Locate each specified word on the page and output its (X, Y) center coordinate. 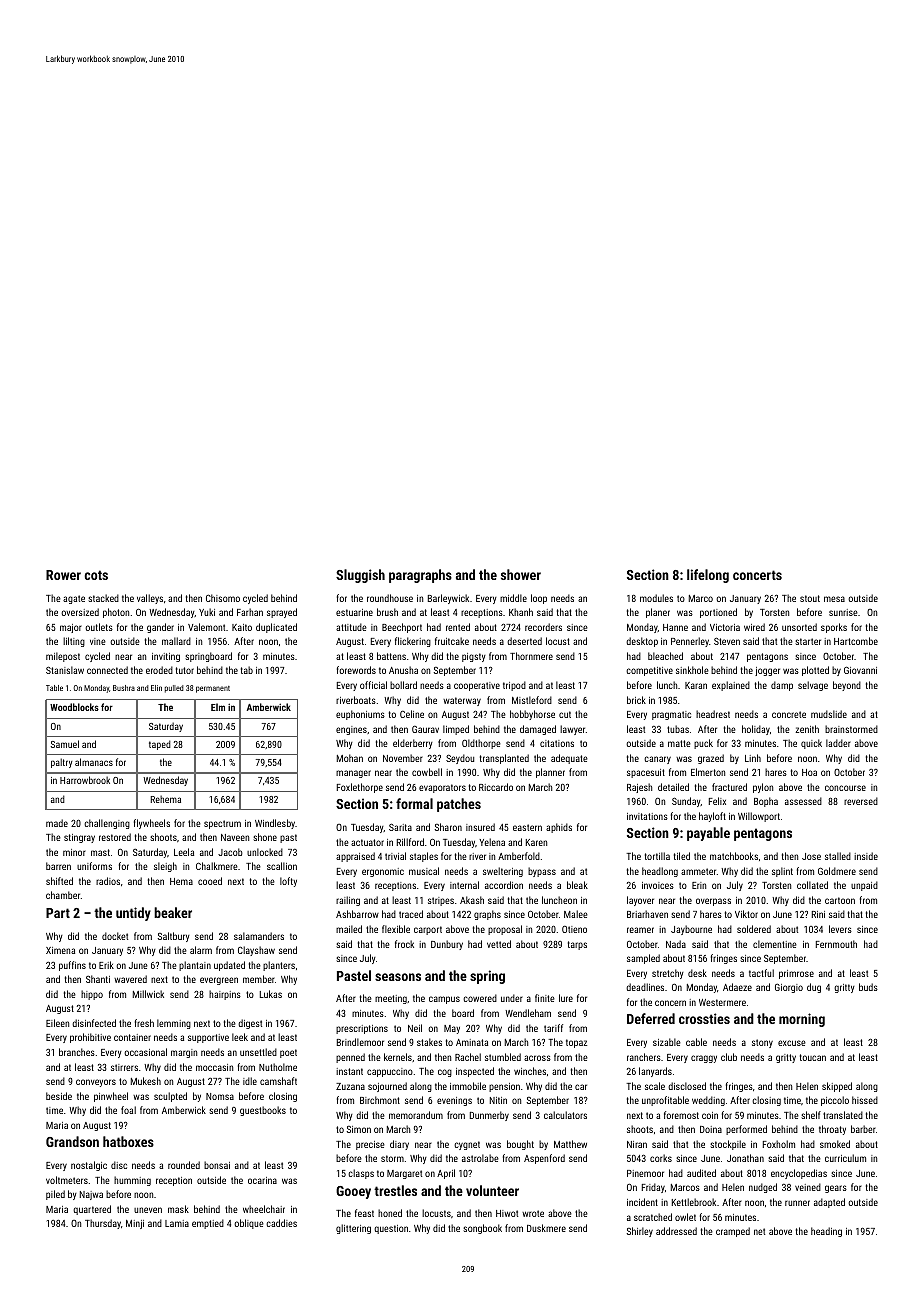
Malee (576, 914)
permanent (213, 689)
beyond (847, 686)
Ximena (60, 950)
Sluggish (360, 576)
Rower (63, 575)
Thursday (103, 1224)
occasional (145, 1052)
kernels (398, 1057)
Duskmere (546, 1228)
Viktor (746, 914)
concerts (757, 575)
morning (802, 1020)
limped (456, 730)
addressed (676, 1231)
